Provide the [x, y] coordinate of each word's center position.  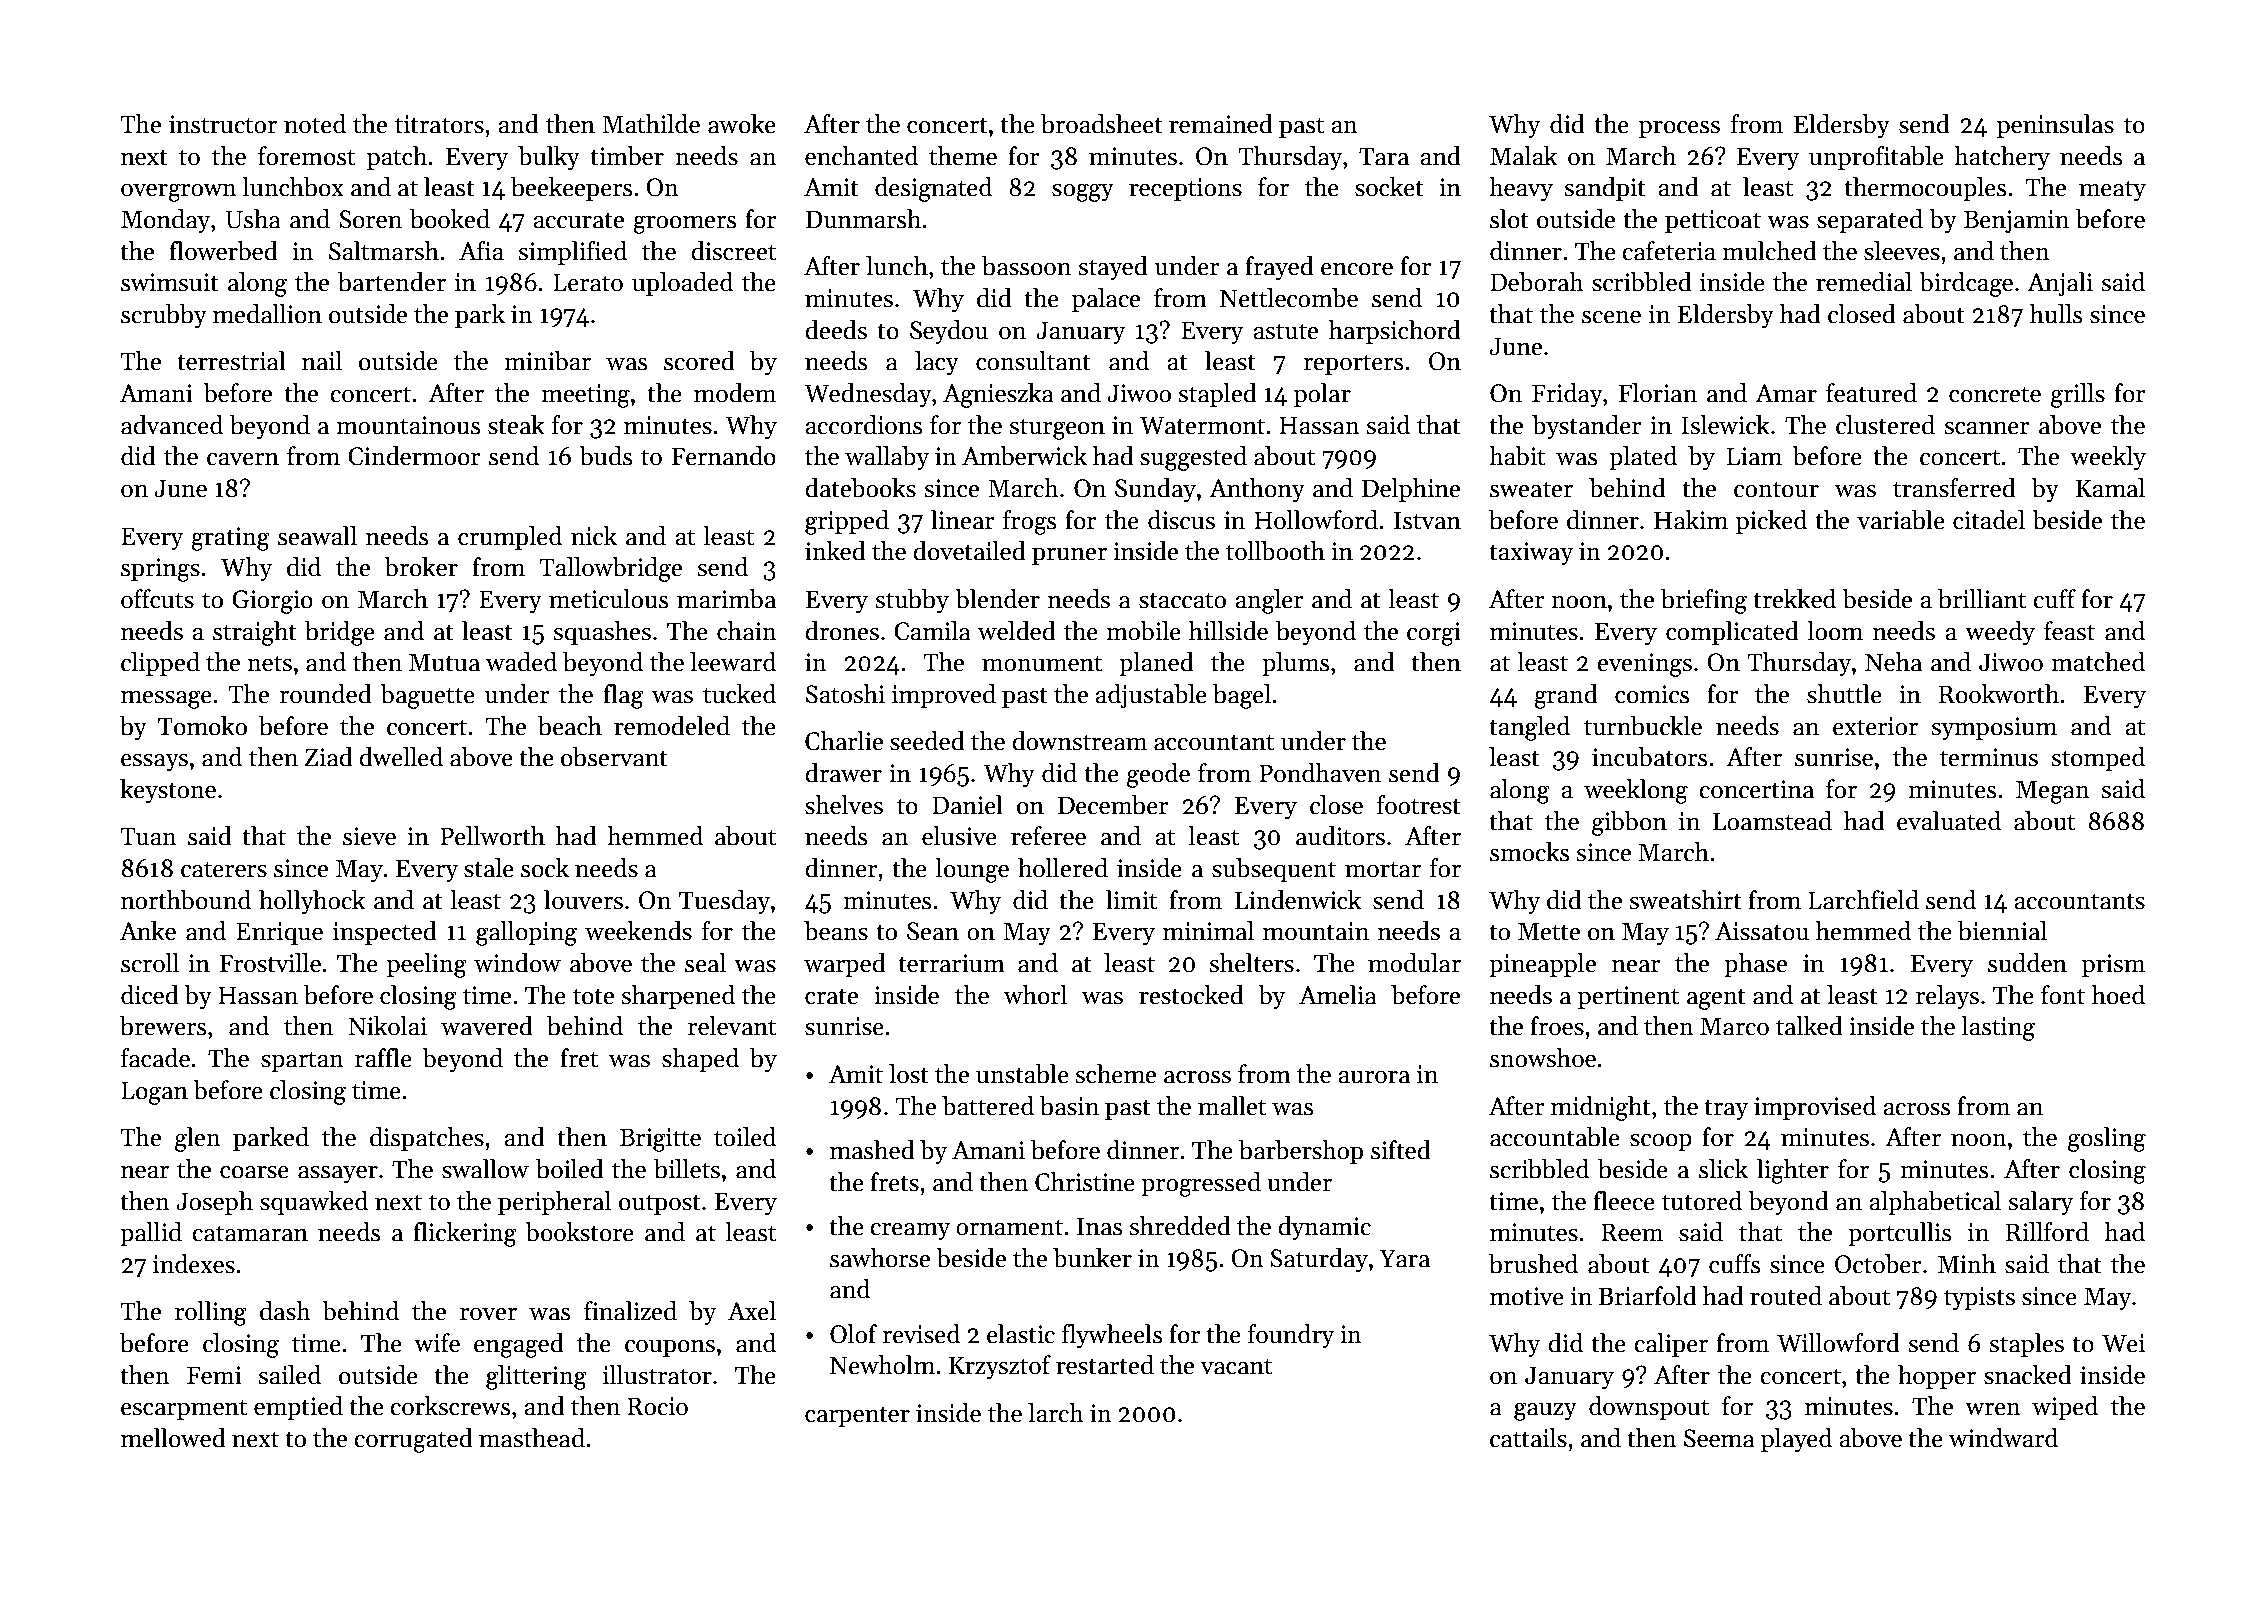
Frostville [270, 963]
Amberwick [1024, 456]
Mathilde [651, 124]
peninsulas [2055, 126]
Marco [1734, 1026]
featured [1871, 393]
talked [1809, 1026]
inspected [385, 933]
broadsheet [1102, 124]
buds [605, 456]
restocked [1191, 995]
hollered [1063, 868]
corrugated [413, 1440]
